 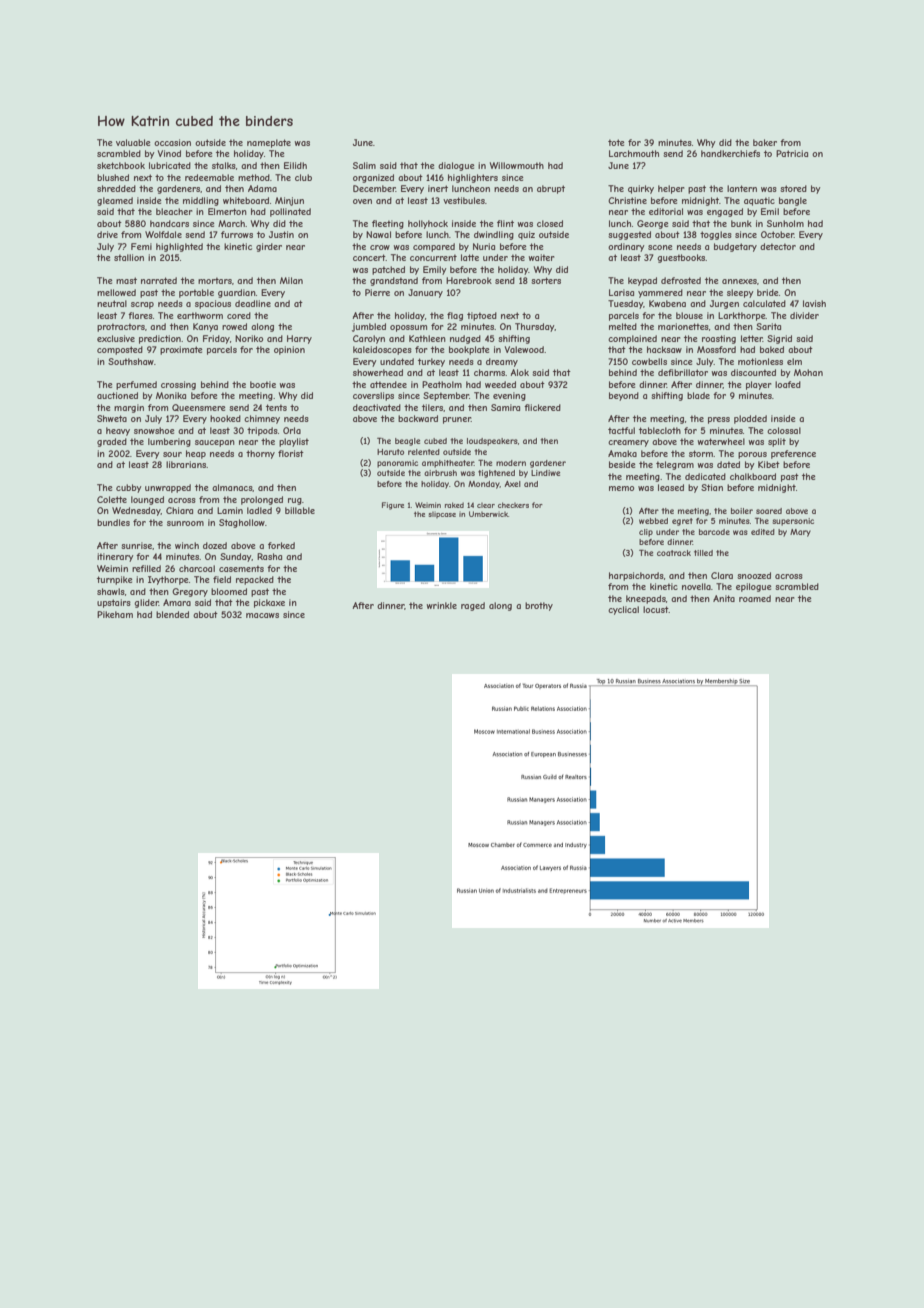 What do you see at coordinates (172, 614) in the screenshot?
I see `blended` at bounding box center [172, 614].
